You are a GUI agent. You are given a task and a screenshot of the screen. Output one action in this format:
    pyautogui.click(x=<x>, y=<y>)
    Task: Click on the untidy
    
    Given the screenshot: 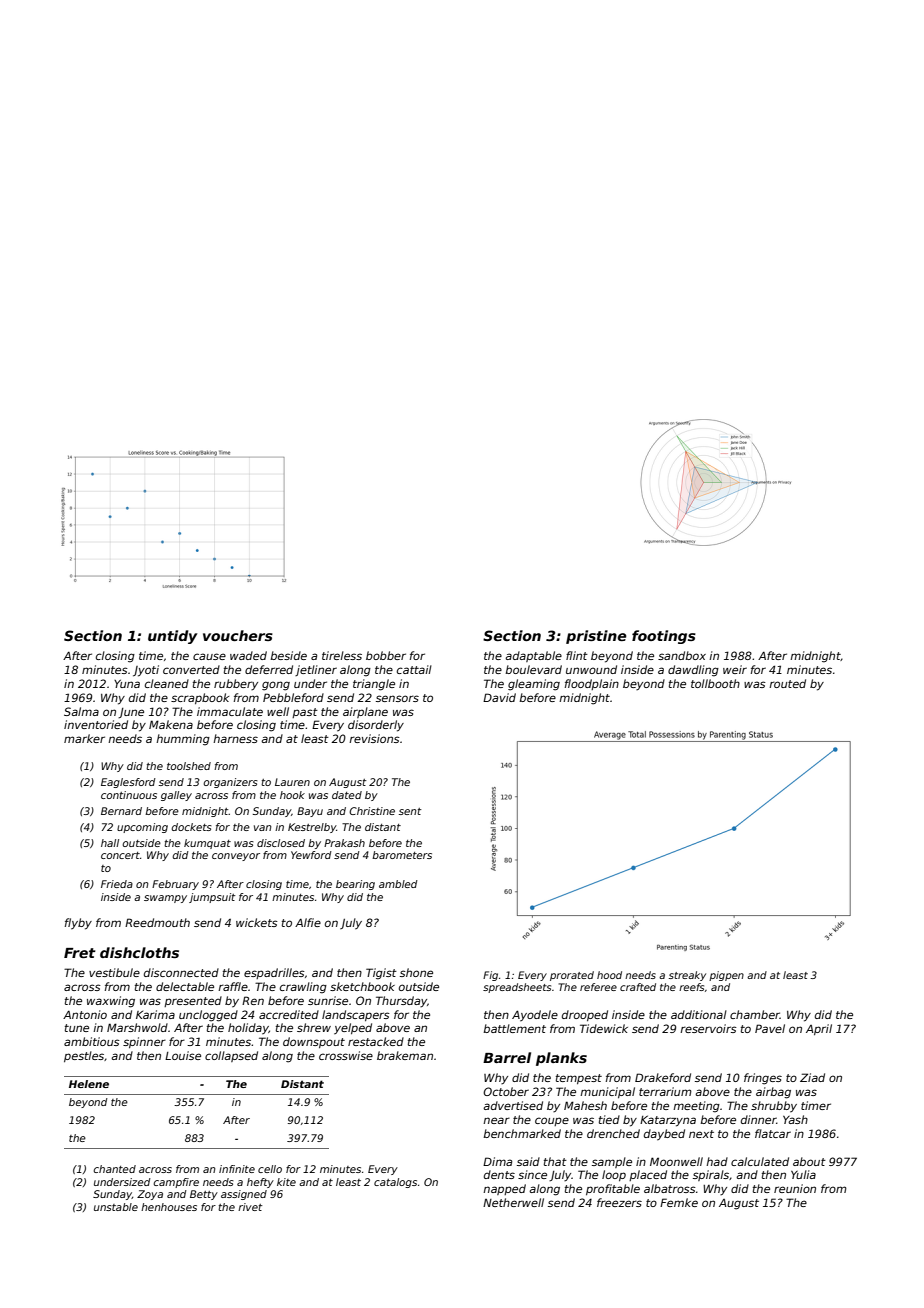 What is the action you would take?
    pyautogui.click(x=172, y=637)
